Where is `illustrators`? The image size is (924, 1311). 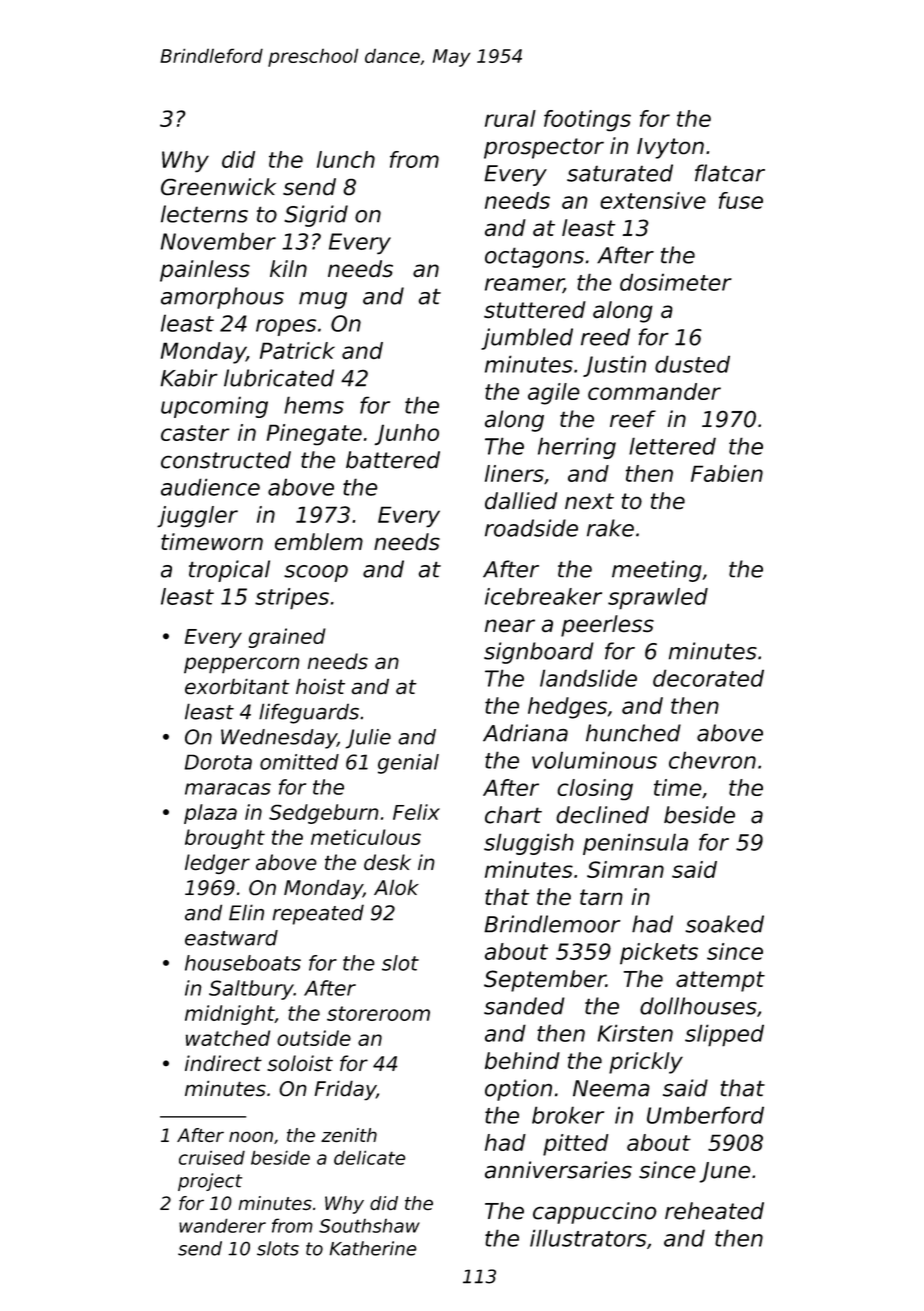 illustrators is located at coordinates (588, 1238).
